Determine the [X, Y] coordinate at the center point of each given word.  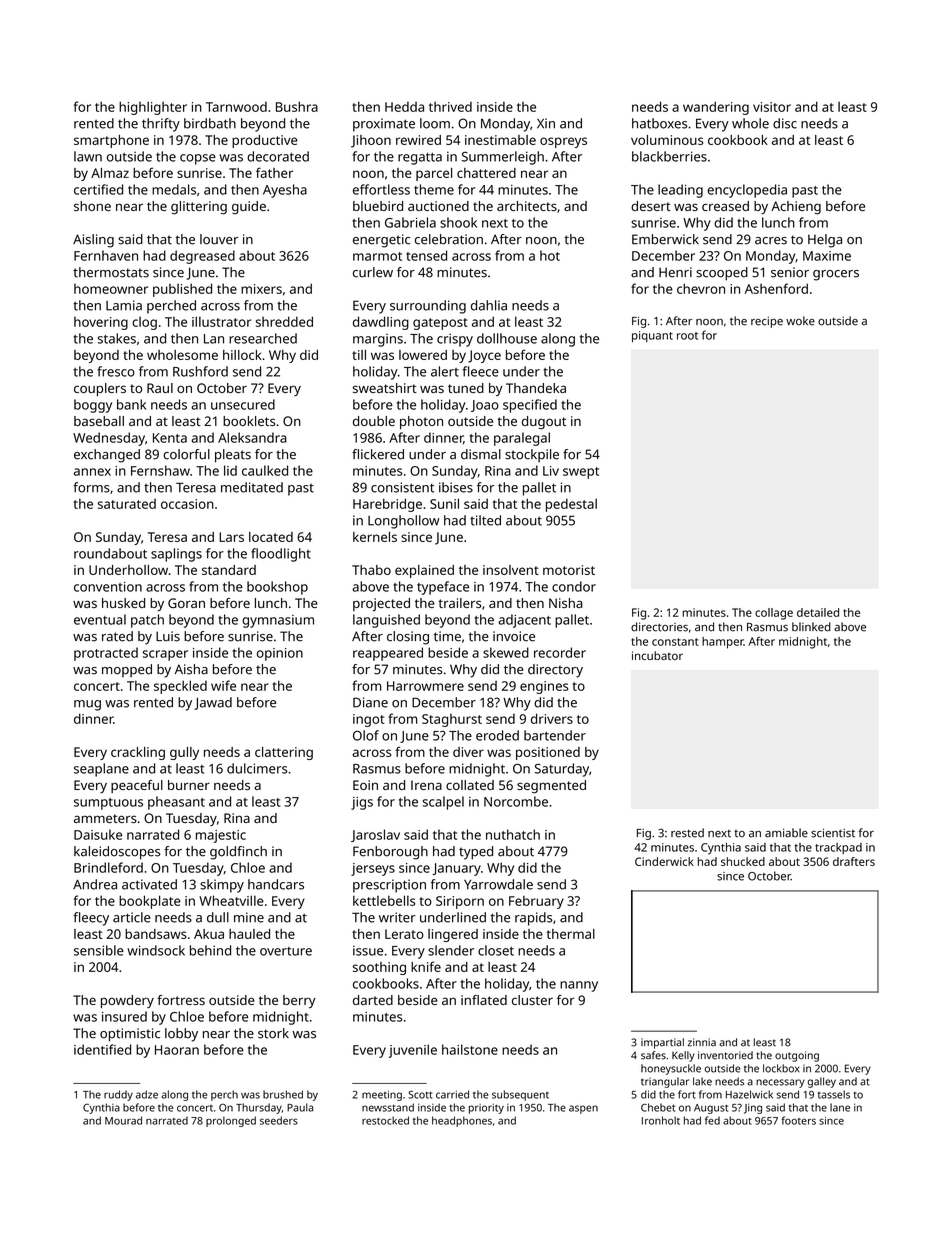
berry [299, 1001]
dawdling [381, 323]
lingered [453, 935]
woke [800, 321]
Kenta [170, 438]
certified [98, 189]
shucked [743, 861]
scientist [833, 833]
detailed [818, 612]
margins [378, 340]
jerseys [373, 869]
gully [184, 753]
